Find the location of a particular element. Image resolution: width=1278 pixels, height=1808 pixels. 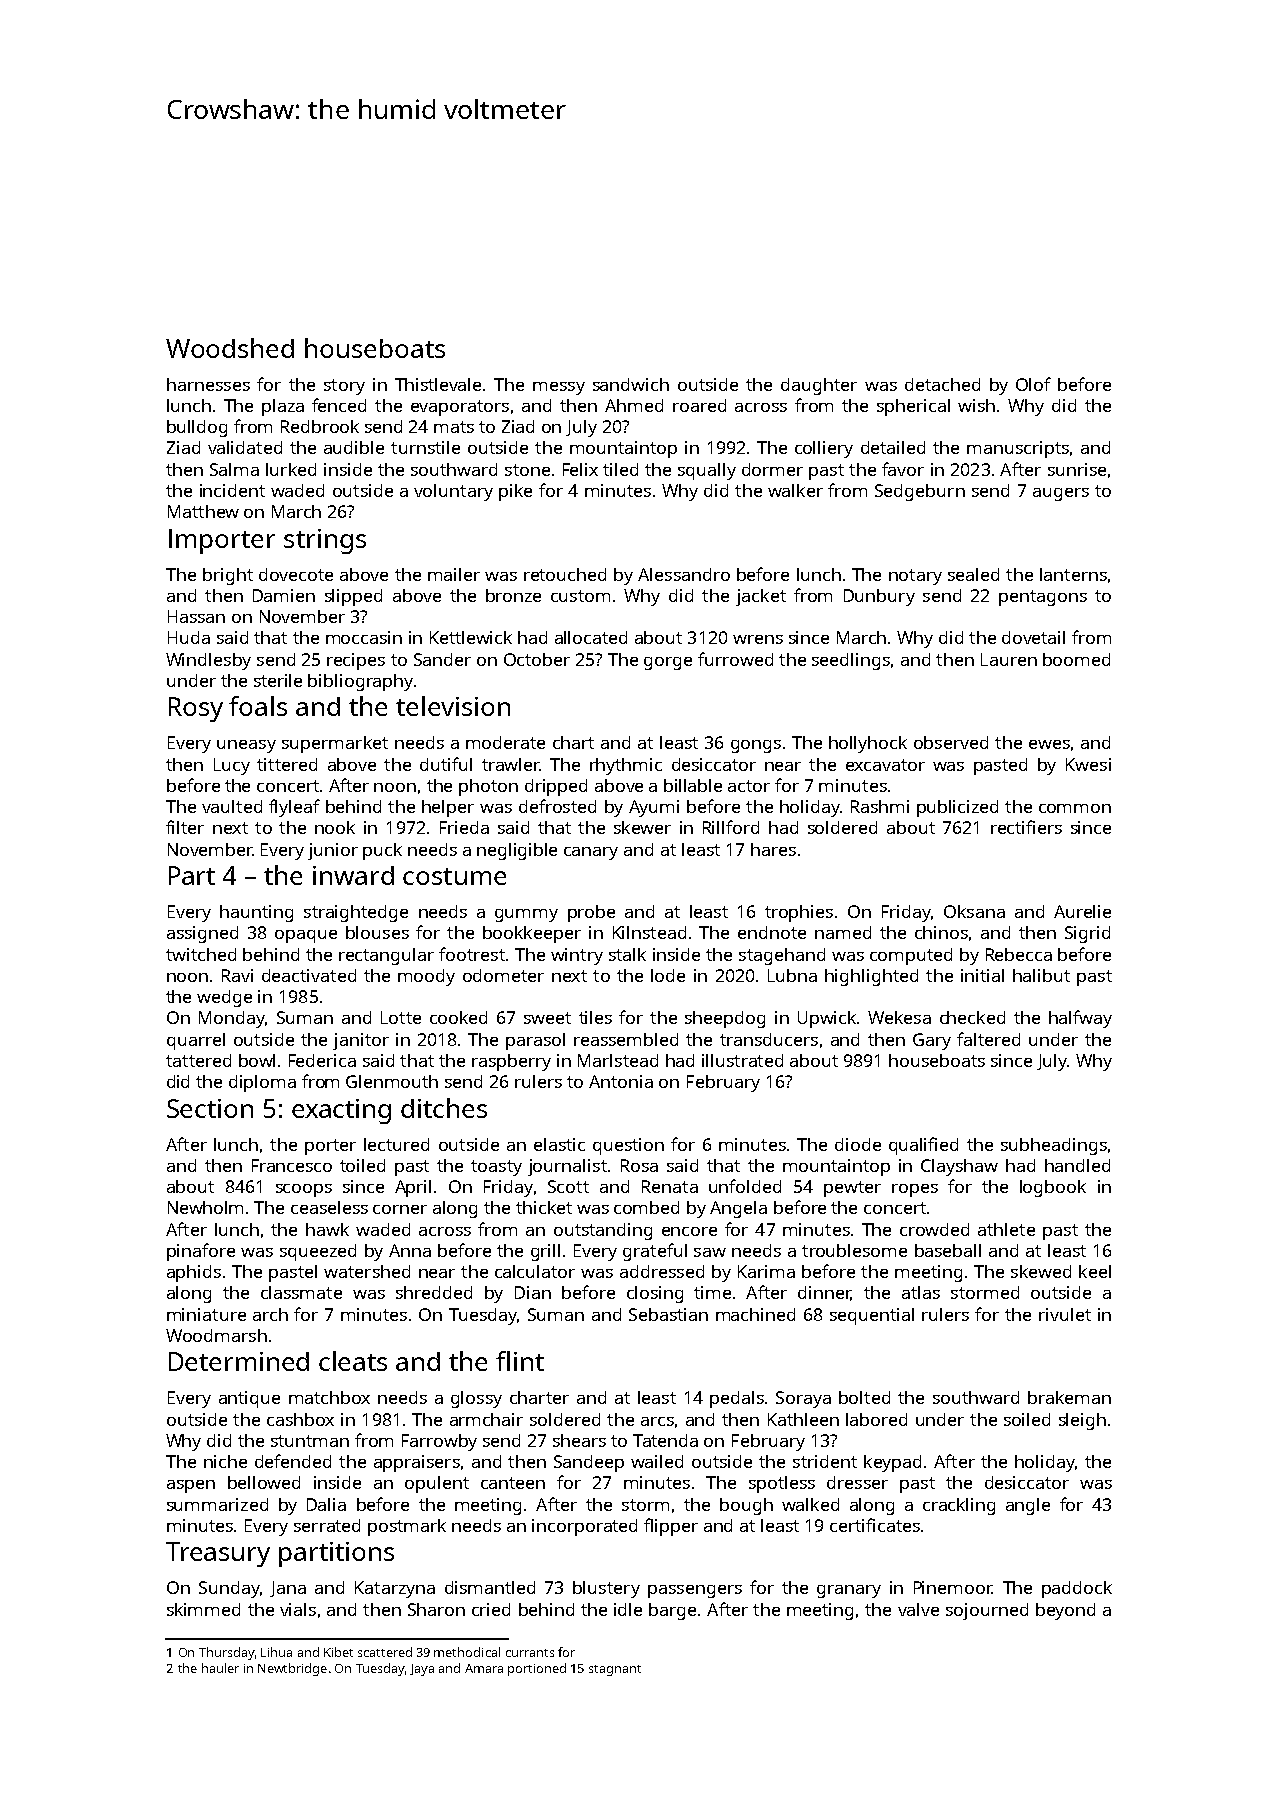

idle is located at coordinates (628, 1609).
